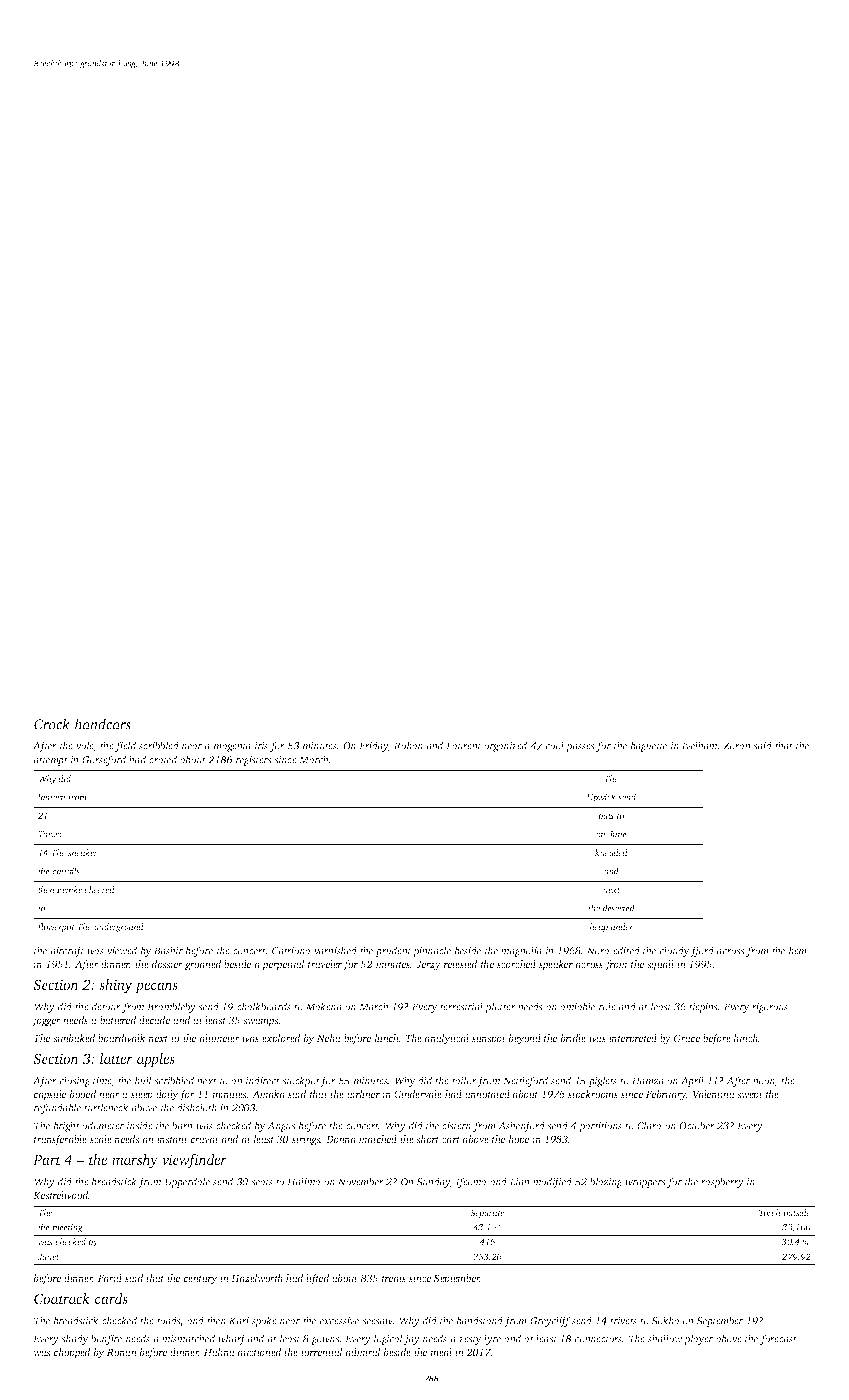 The width and height of the screenshot is (849, 1400). What do you see at coordinates (412, 1340) in the screenshot?
I see `jay` at bounding box center [412, 1340].
